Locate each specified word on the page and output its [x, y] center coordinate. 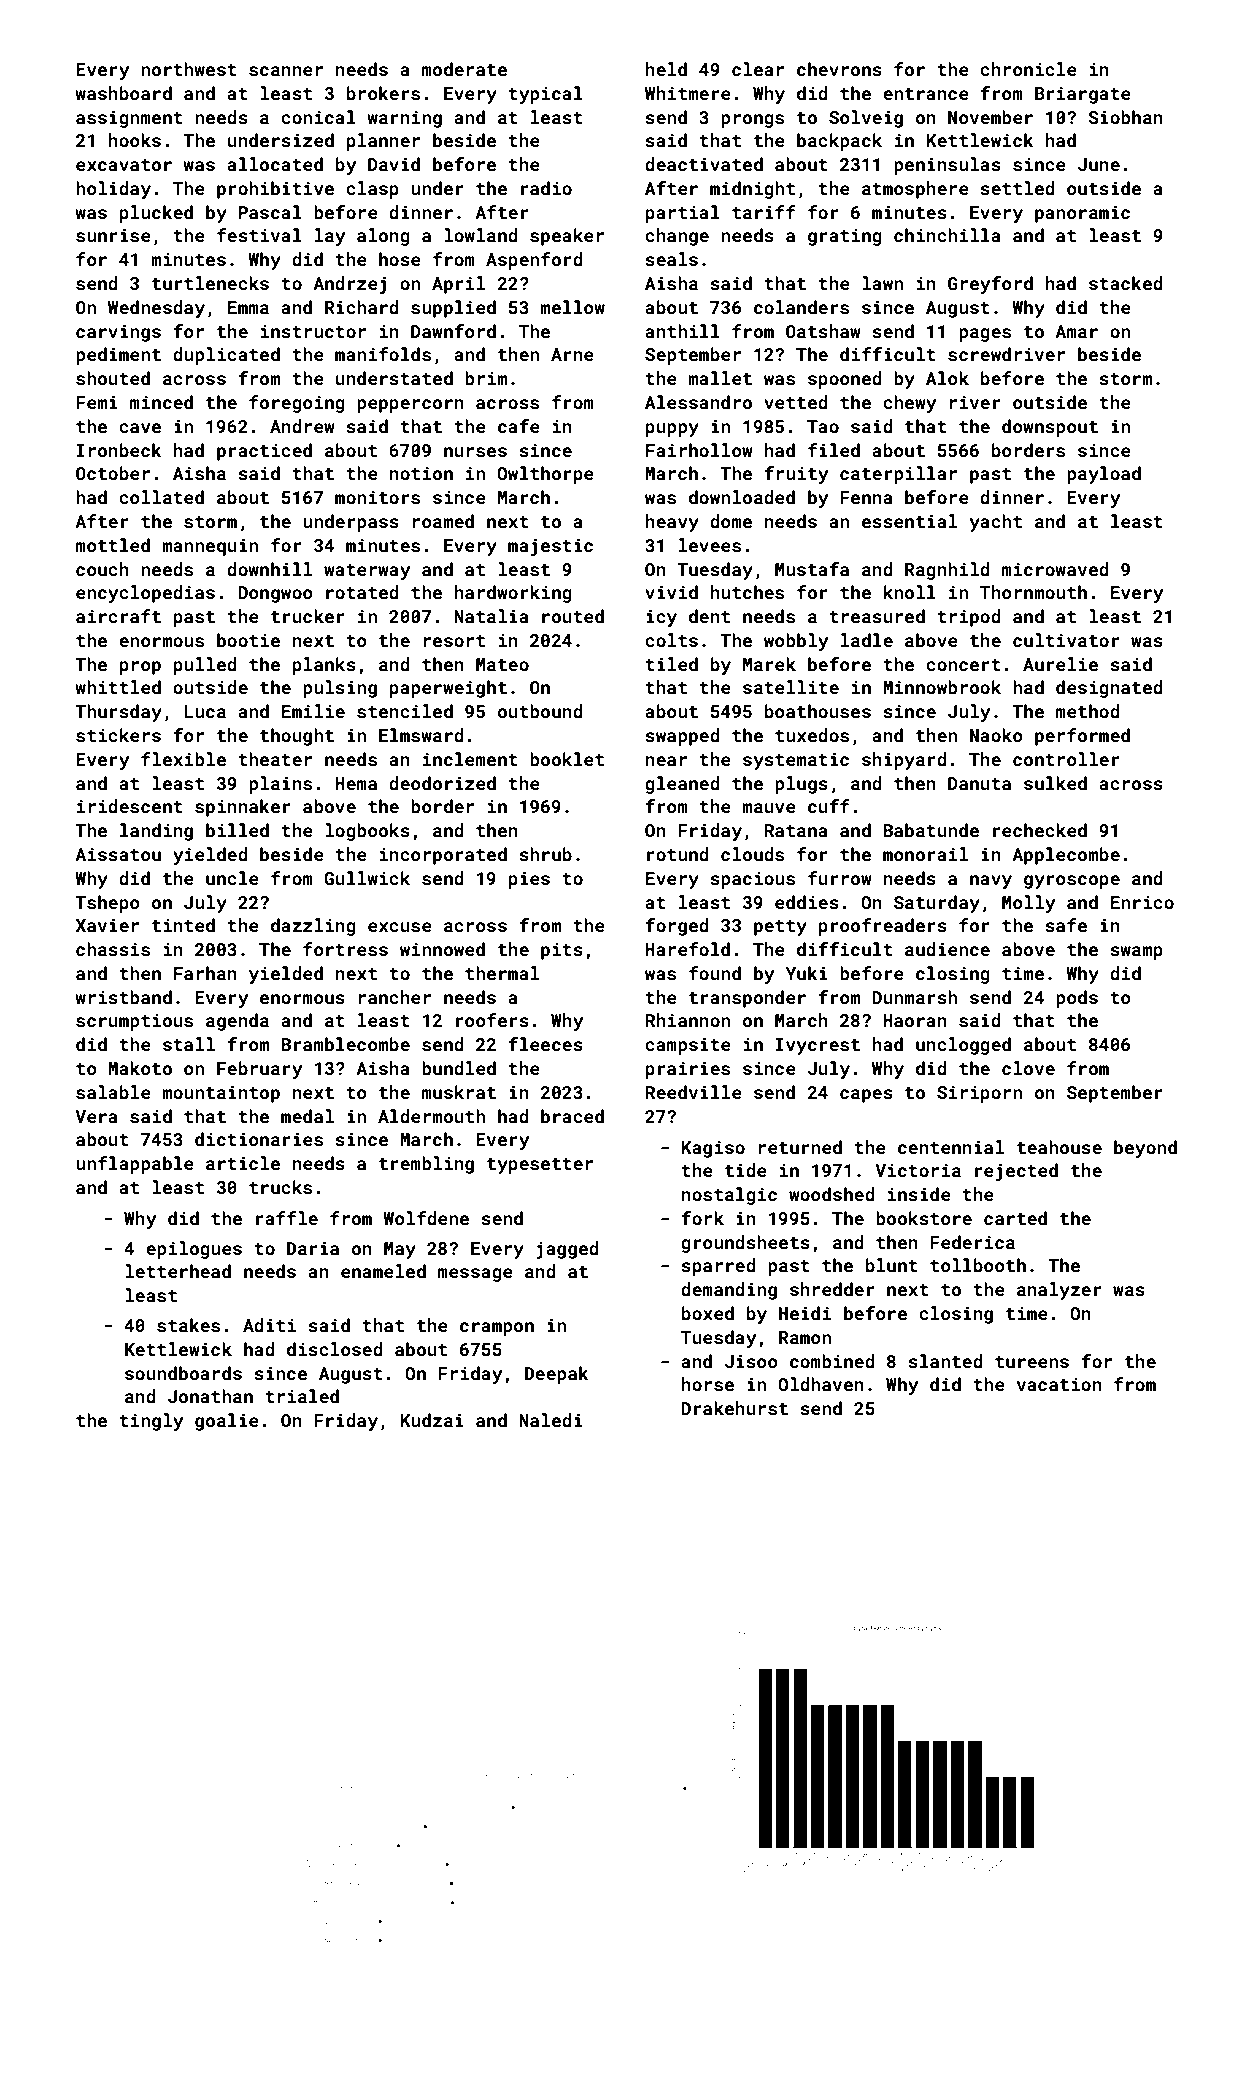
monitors [377, 497]
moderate [464, 69]
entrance [926, 94]
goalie [227, 1422]
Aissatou [118, 854]
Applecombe [1066, 856]
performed [1082, 737]
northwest [189, 69]
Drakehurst [734, 1408]
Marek [769, 664]
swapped [682, 737]
